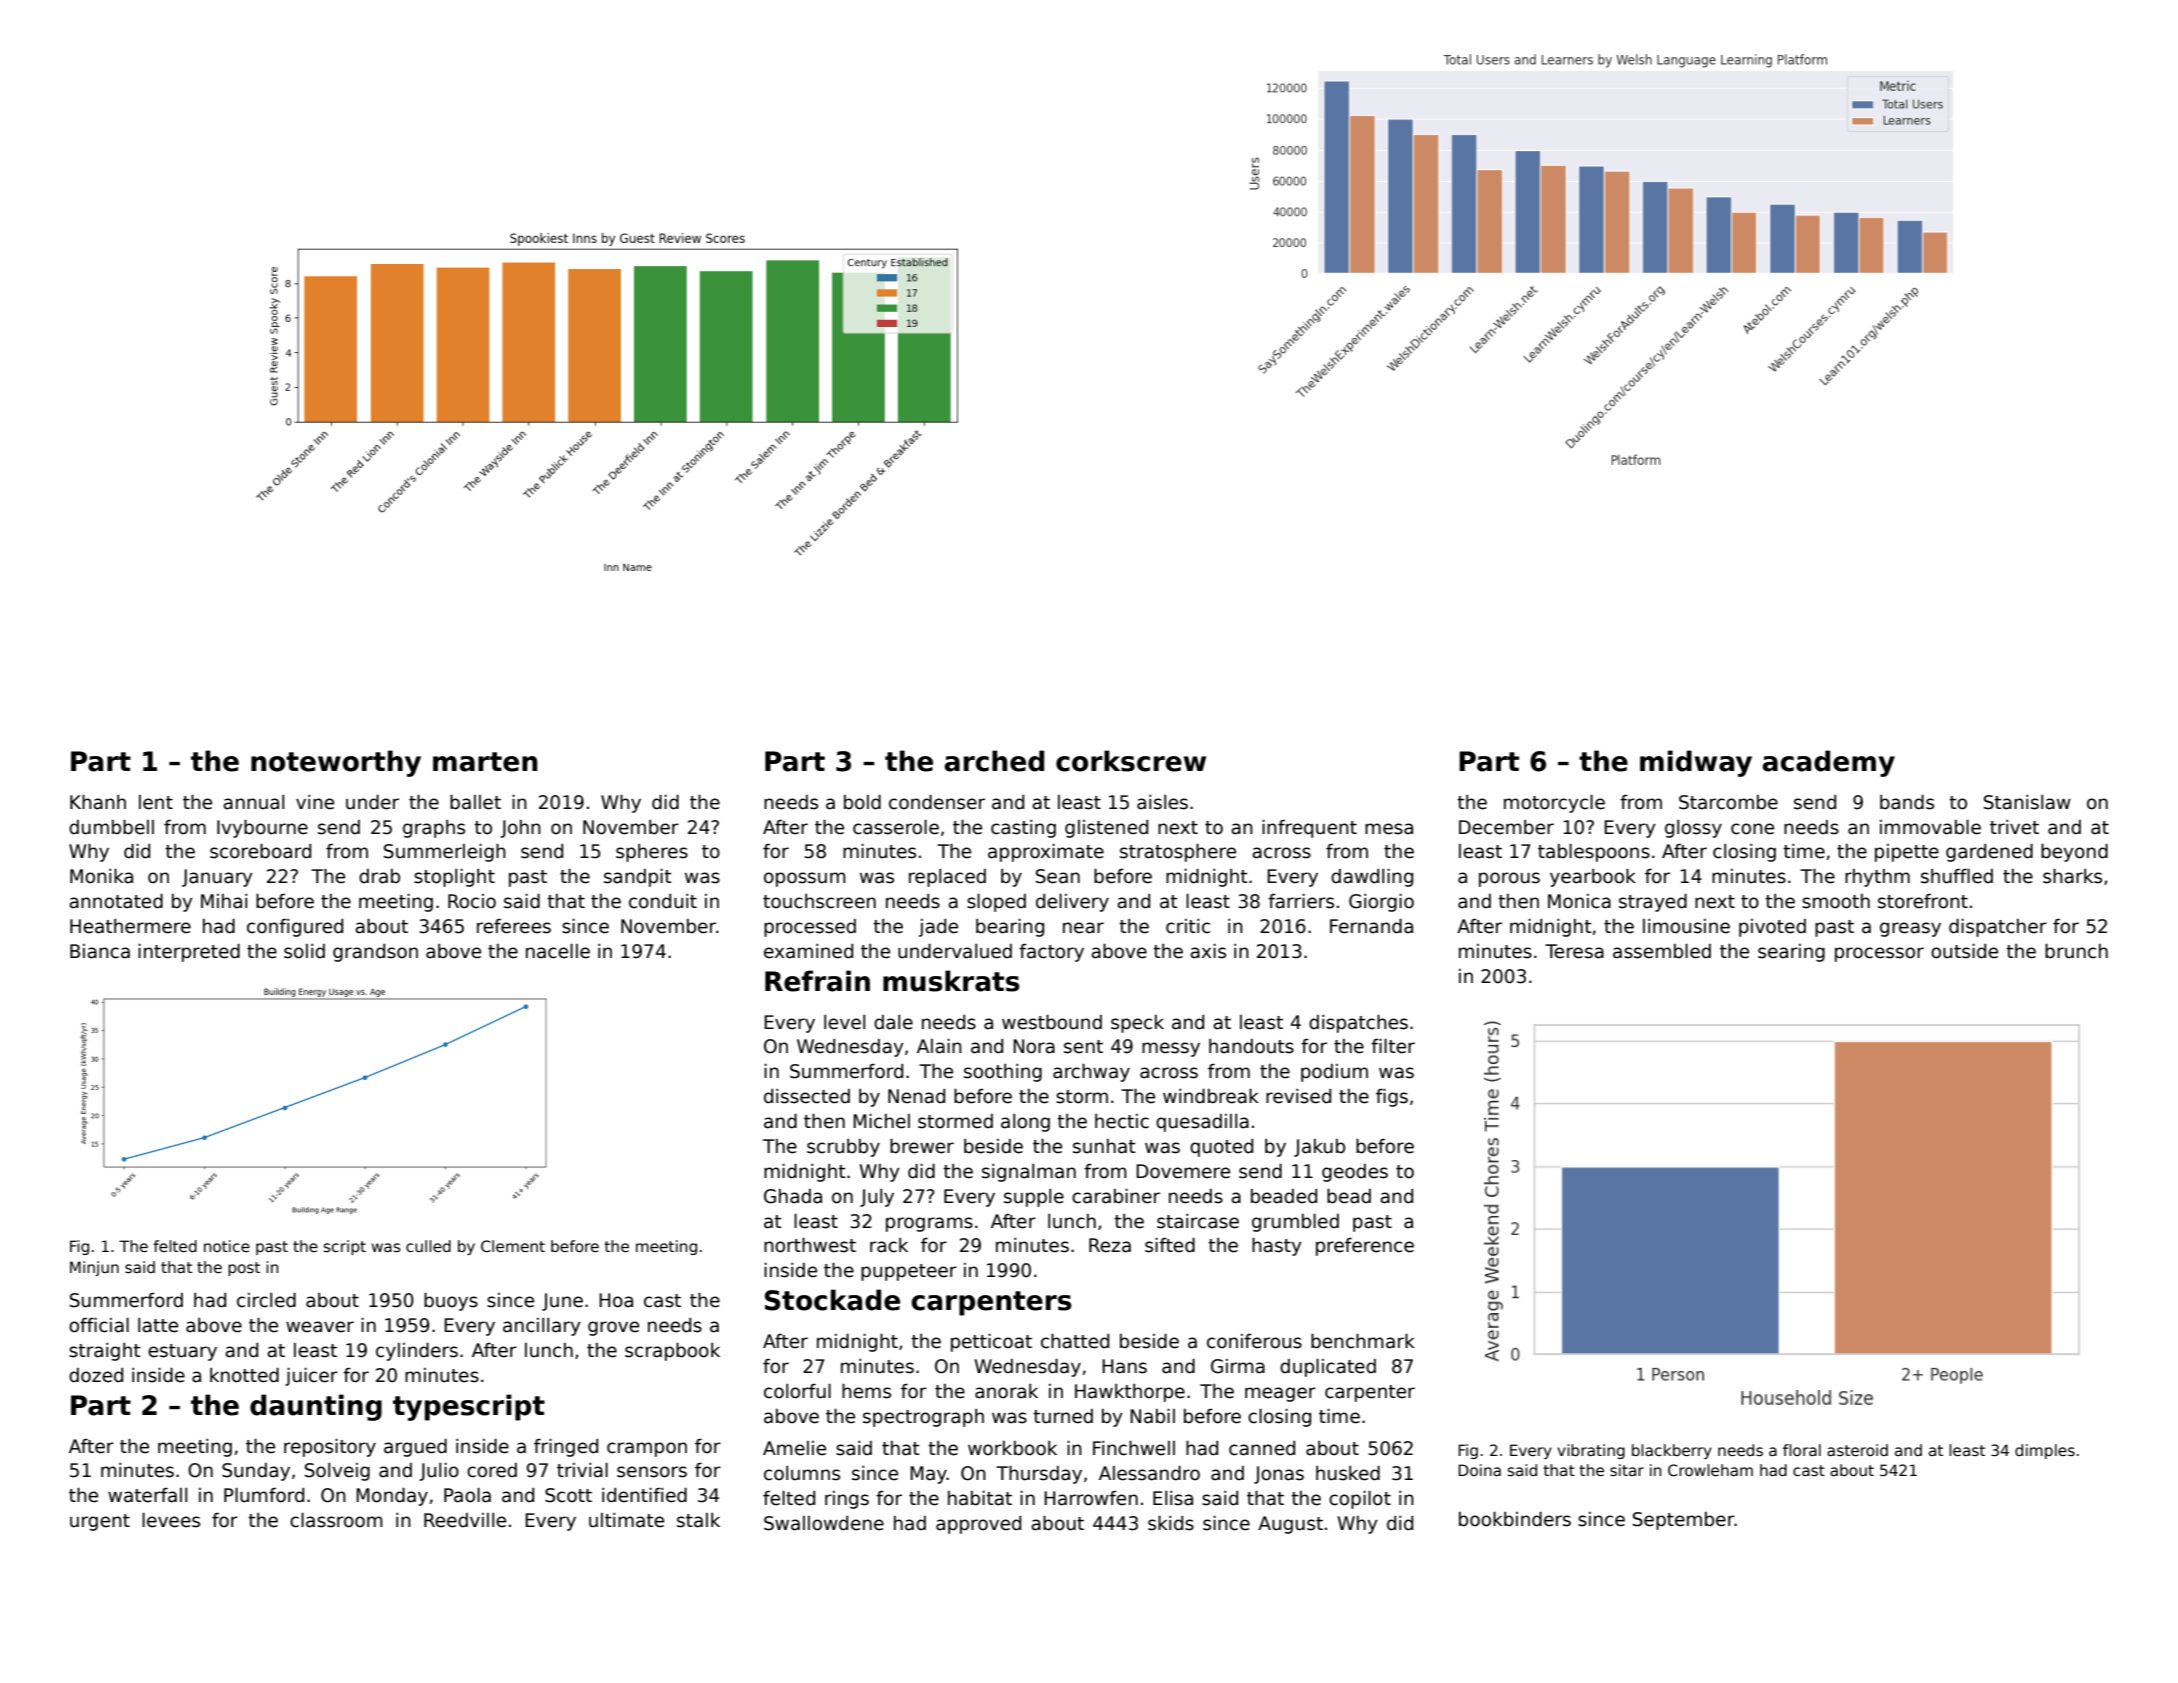  I want to click on dimples, so click(2045, 1451).
